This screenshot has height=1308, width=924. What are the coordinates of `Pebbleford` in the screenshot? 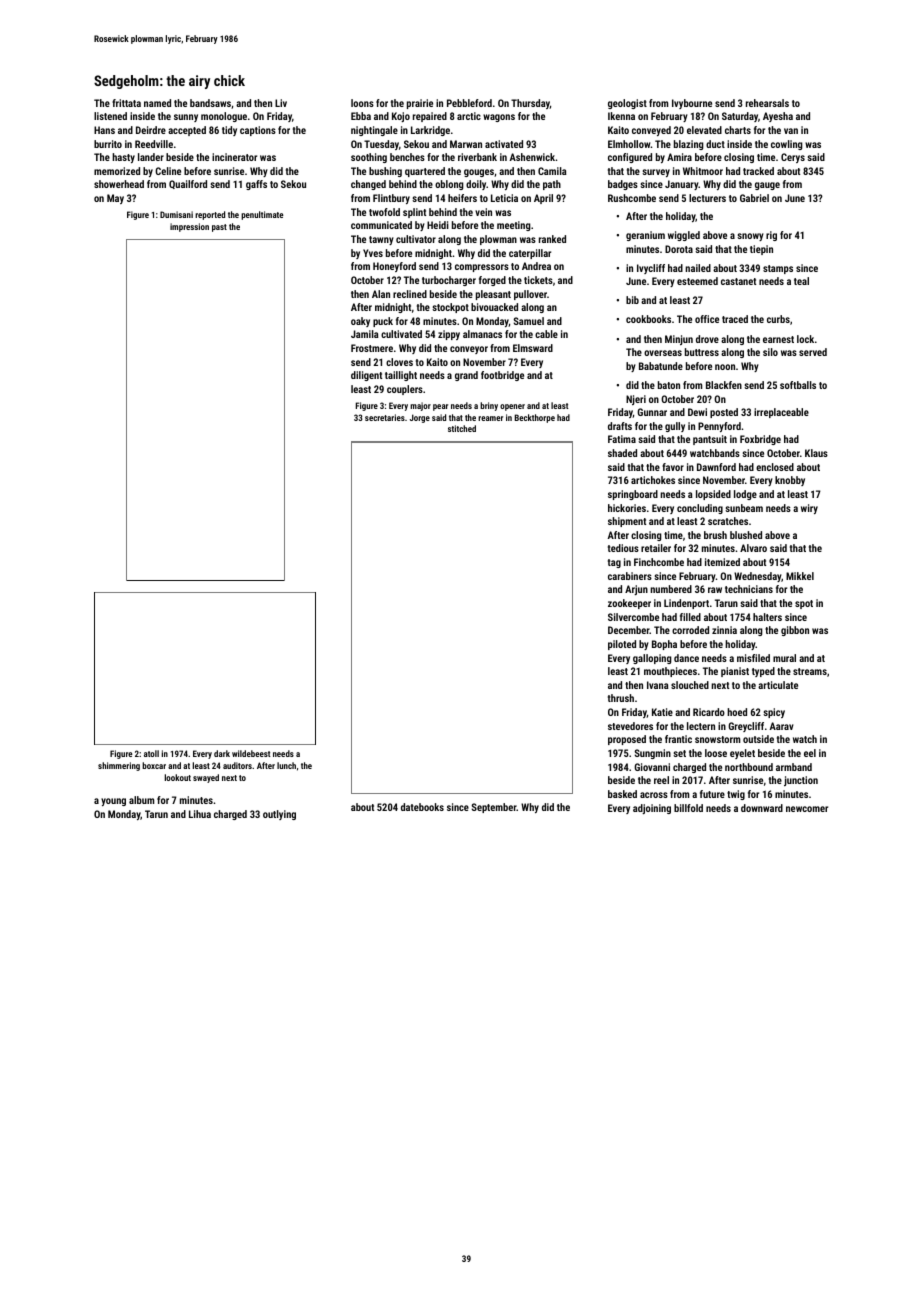 It's located at (469, 103).
